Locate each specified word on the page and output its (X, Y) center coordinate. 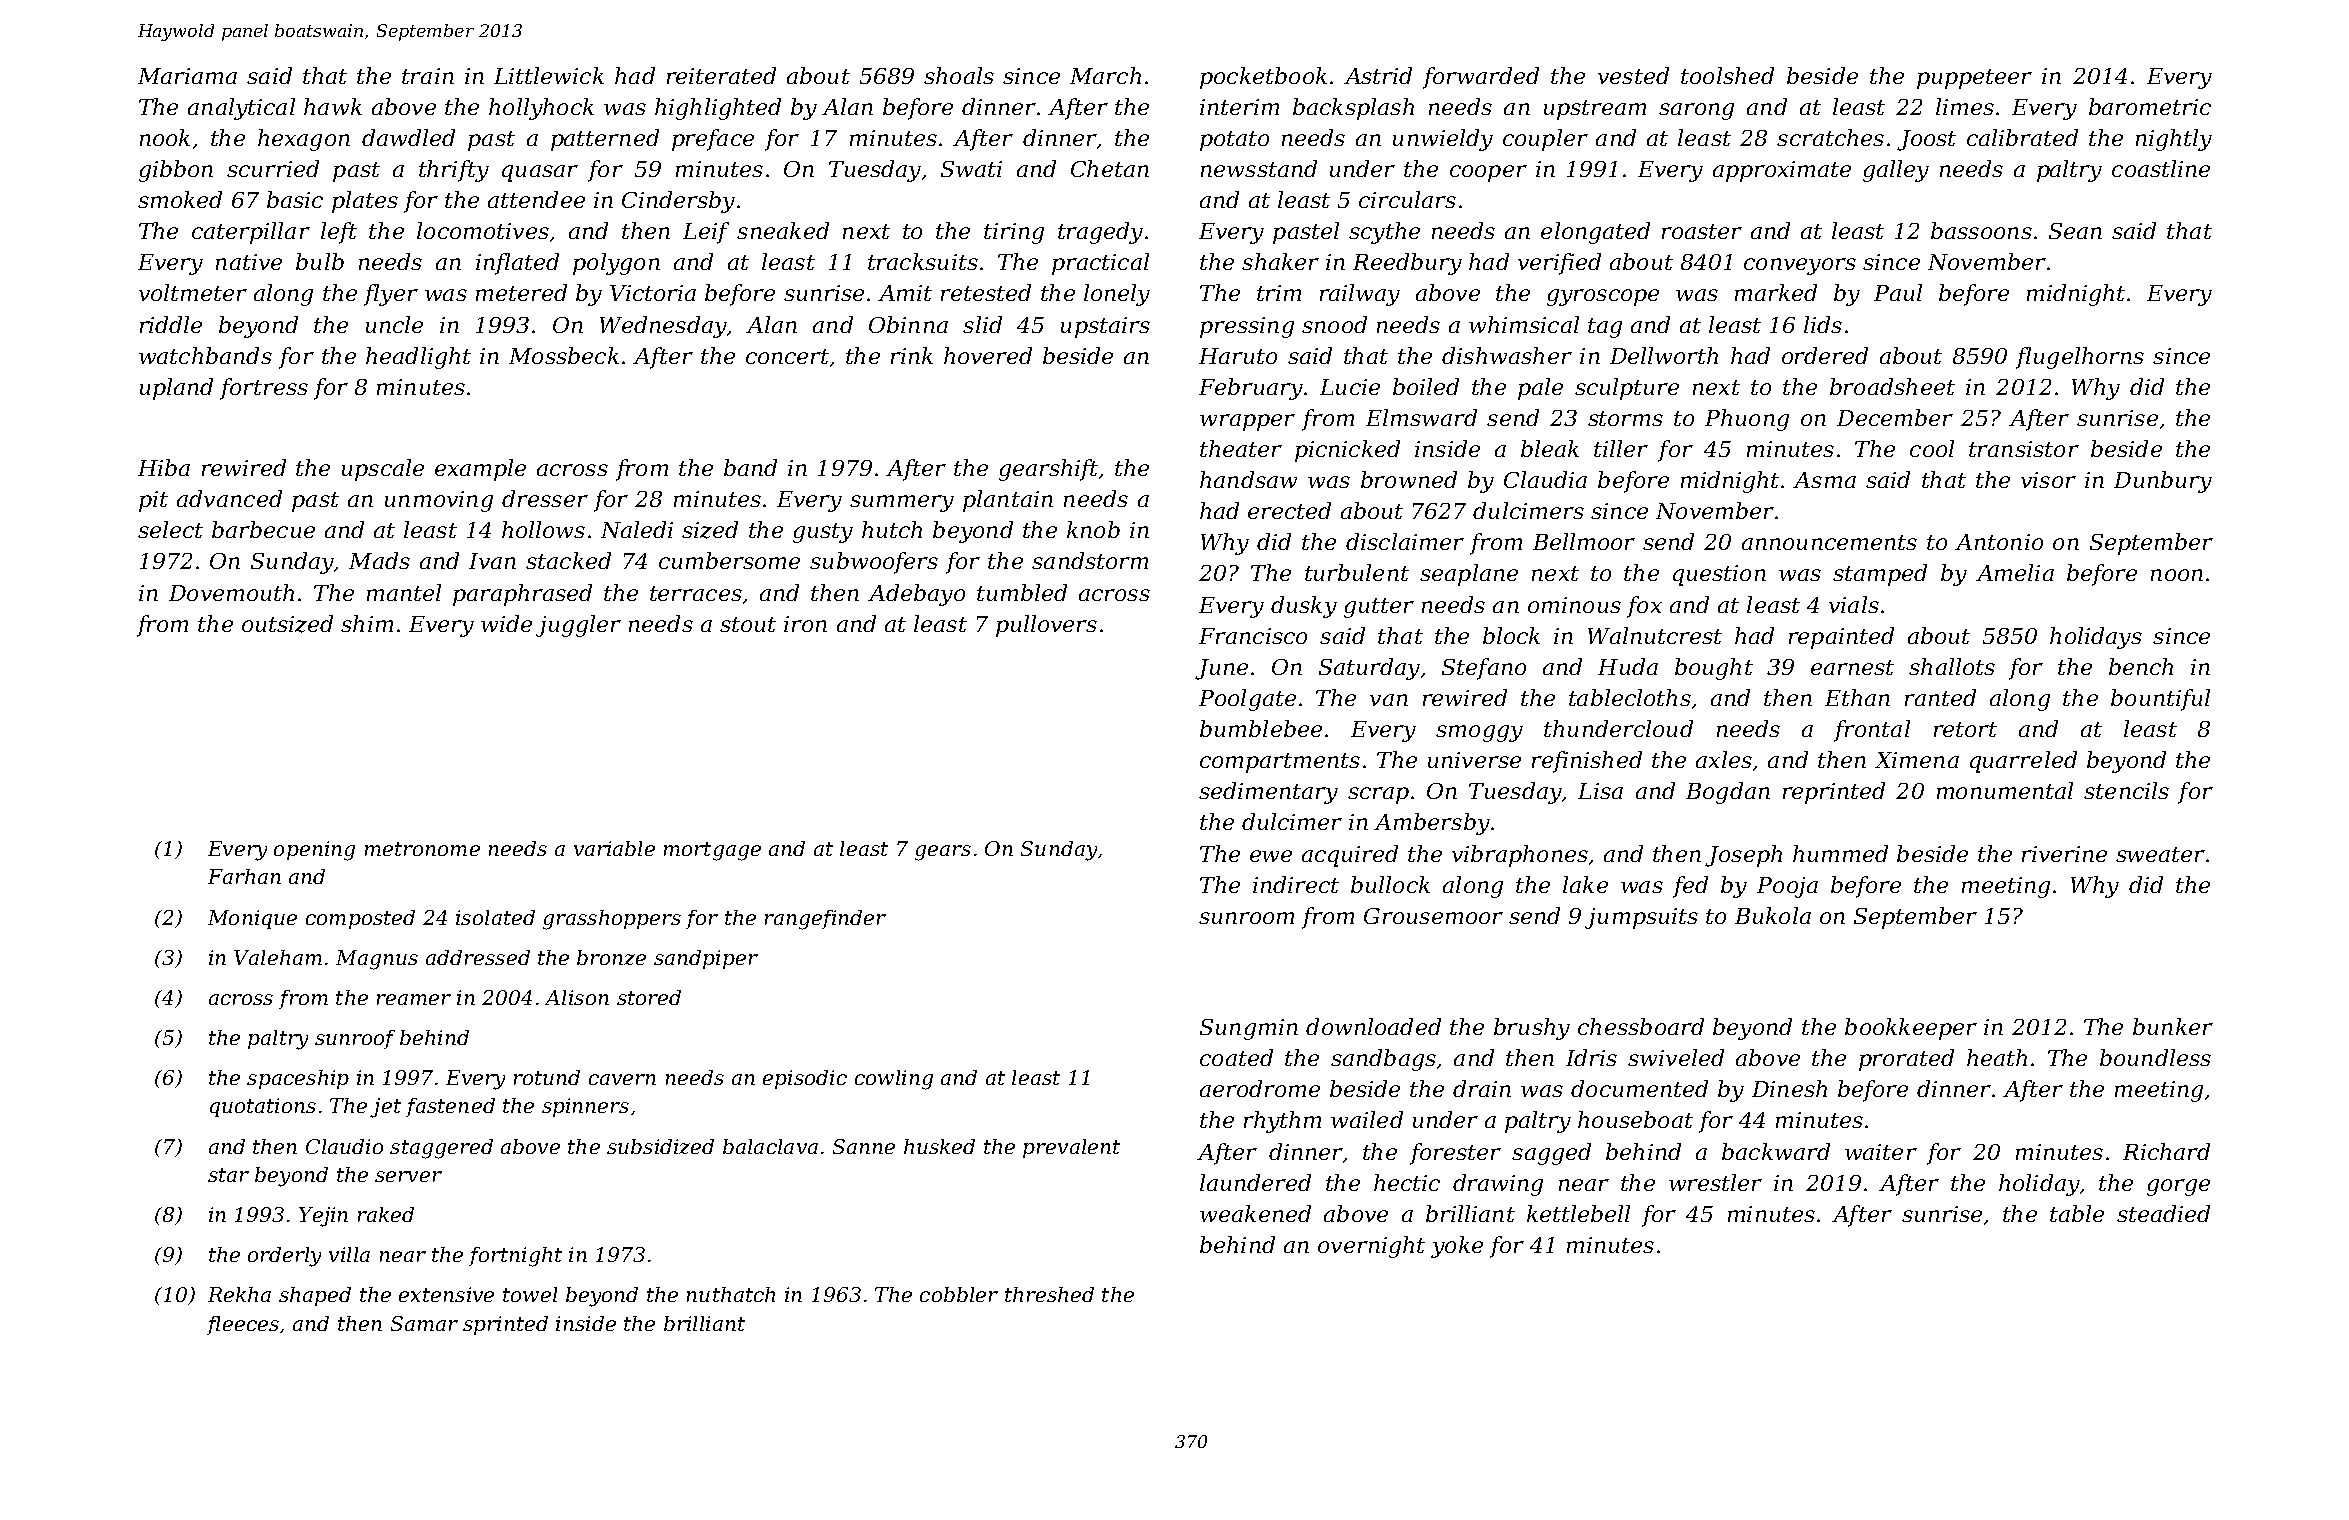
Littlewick (549, 75)
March (1105, 75)
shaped (315, 1296)
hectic (1407, 1182)
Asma (1824, 480)
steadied (2163, 1213)
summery (902, 503)
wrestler (1715, 1182)
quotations (263, 1107)
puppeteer (1974, 79)
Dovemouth (231, 592)
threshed (1049, 1294)
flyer (391, 295)
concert (787, 356)
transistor (2024, 449)
